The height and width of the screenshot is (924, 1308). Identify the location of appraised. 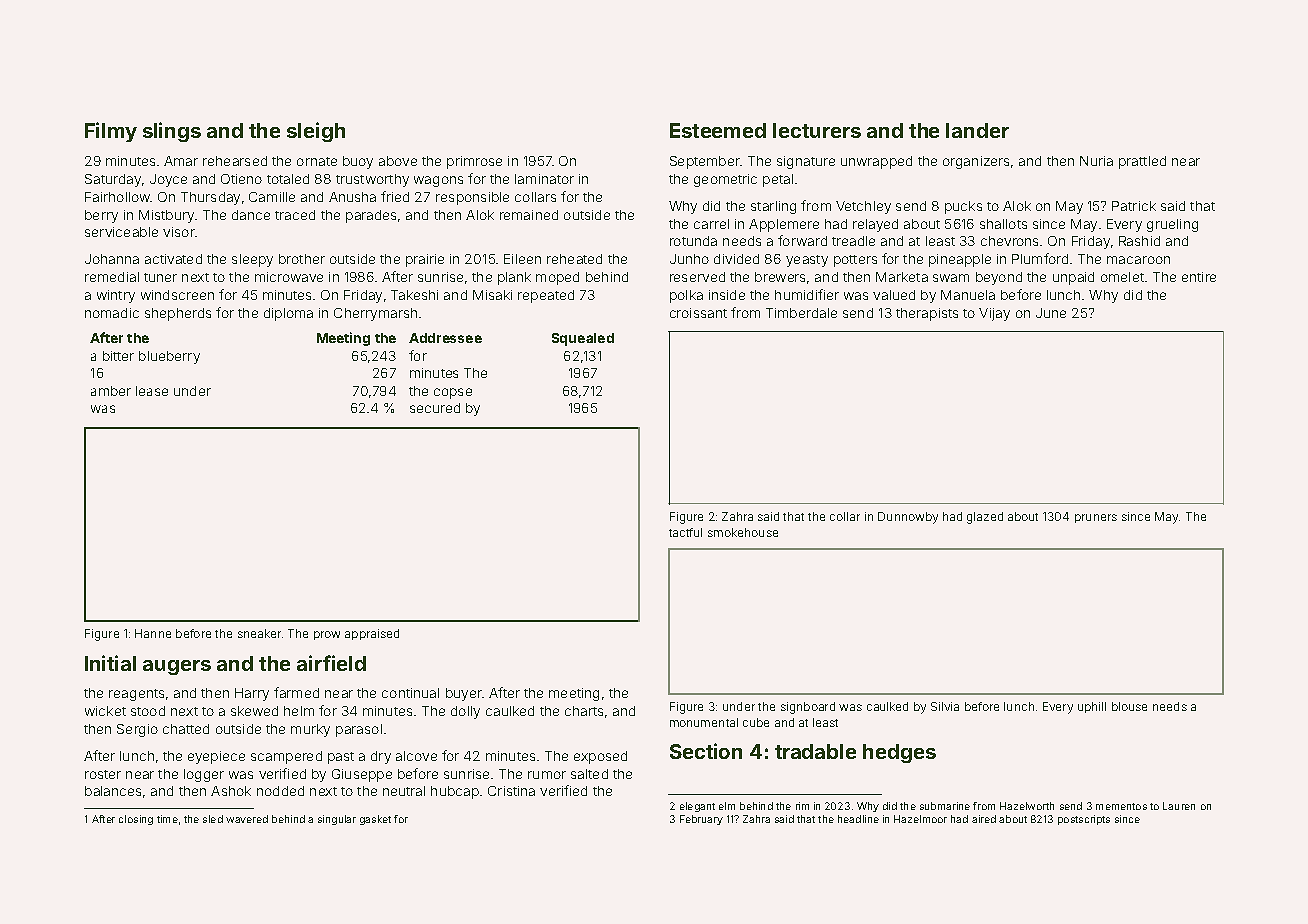
(372, 634).
